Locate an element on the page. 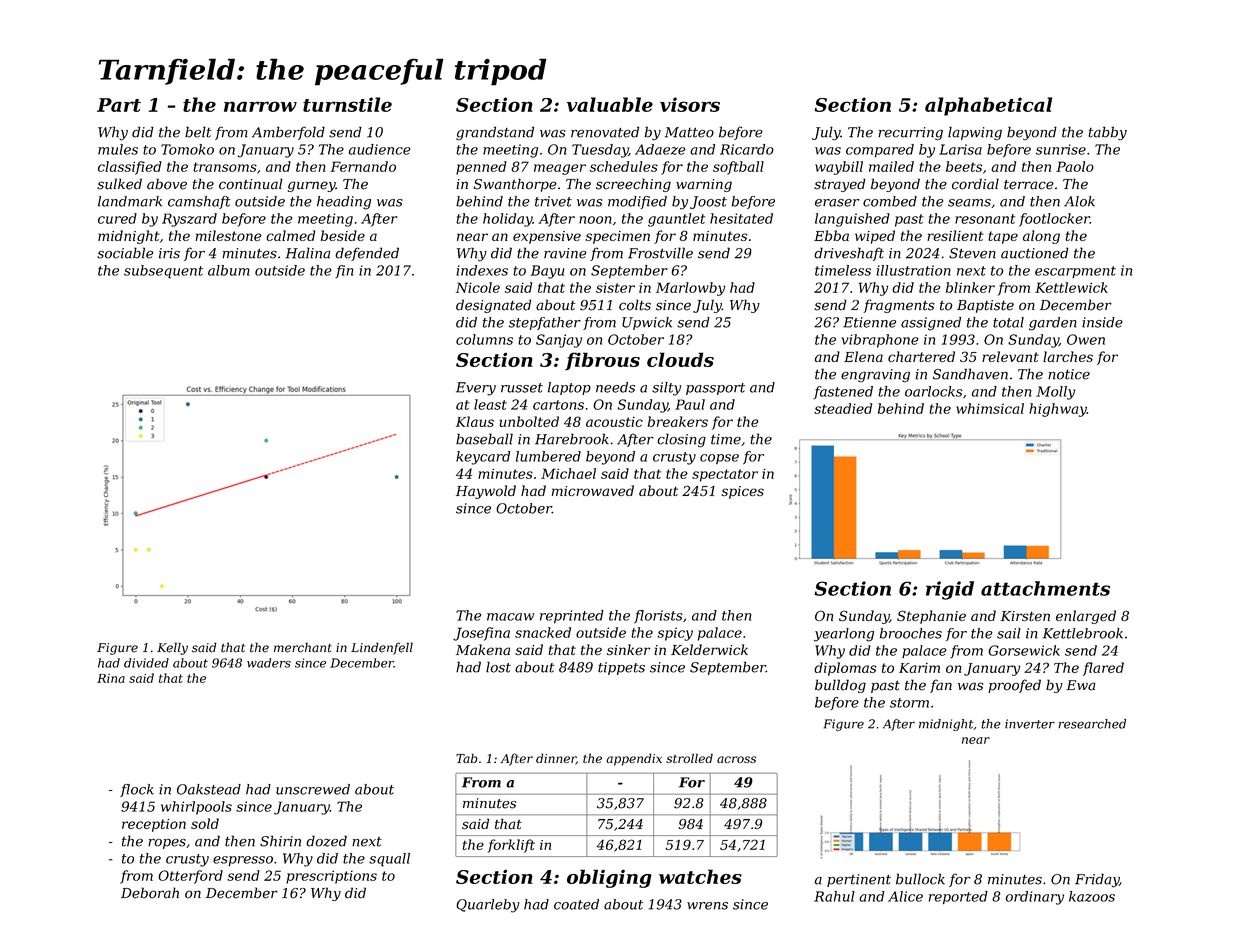 This page has width=1233, height=952. Haywold is located at coordinates (486, 492).
